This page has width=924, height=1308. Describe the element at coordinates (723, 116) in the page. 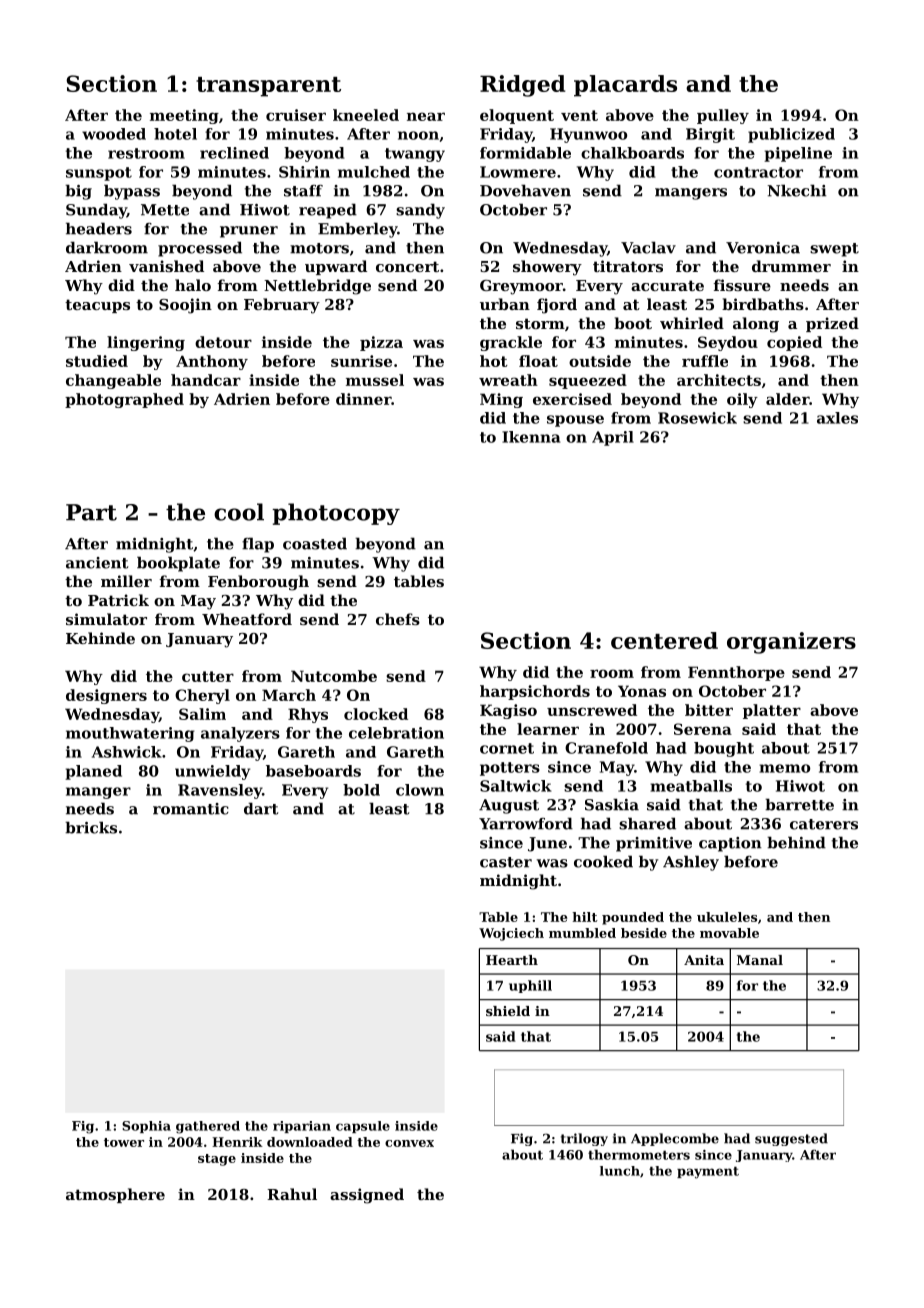

I see `pulley` at that location.
